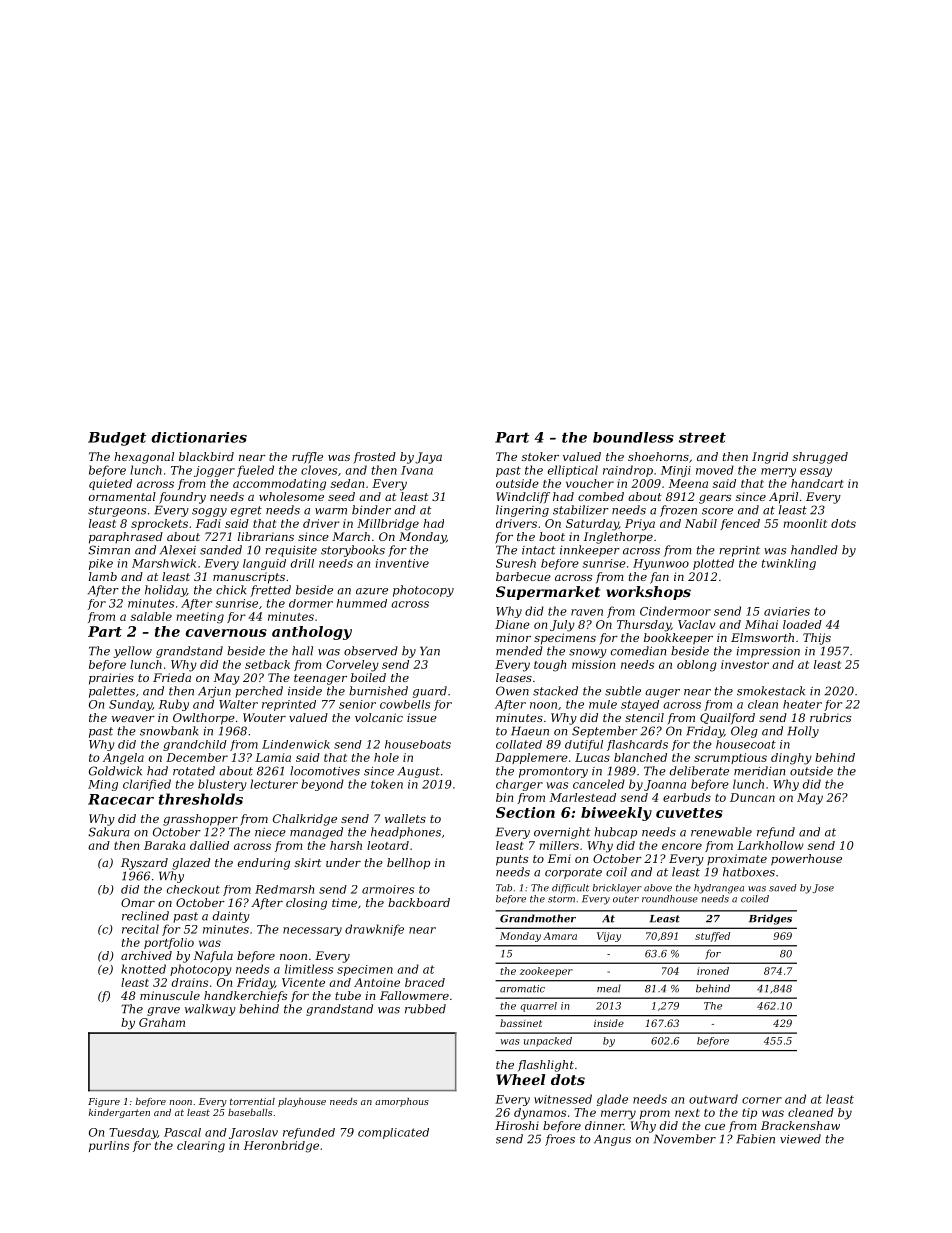  What do you see at coordinates (418, 744) in the screenshot?
I see `houseboats` at bounding box center [418, 744].
